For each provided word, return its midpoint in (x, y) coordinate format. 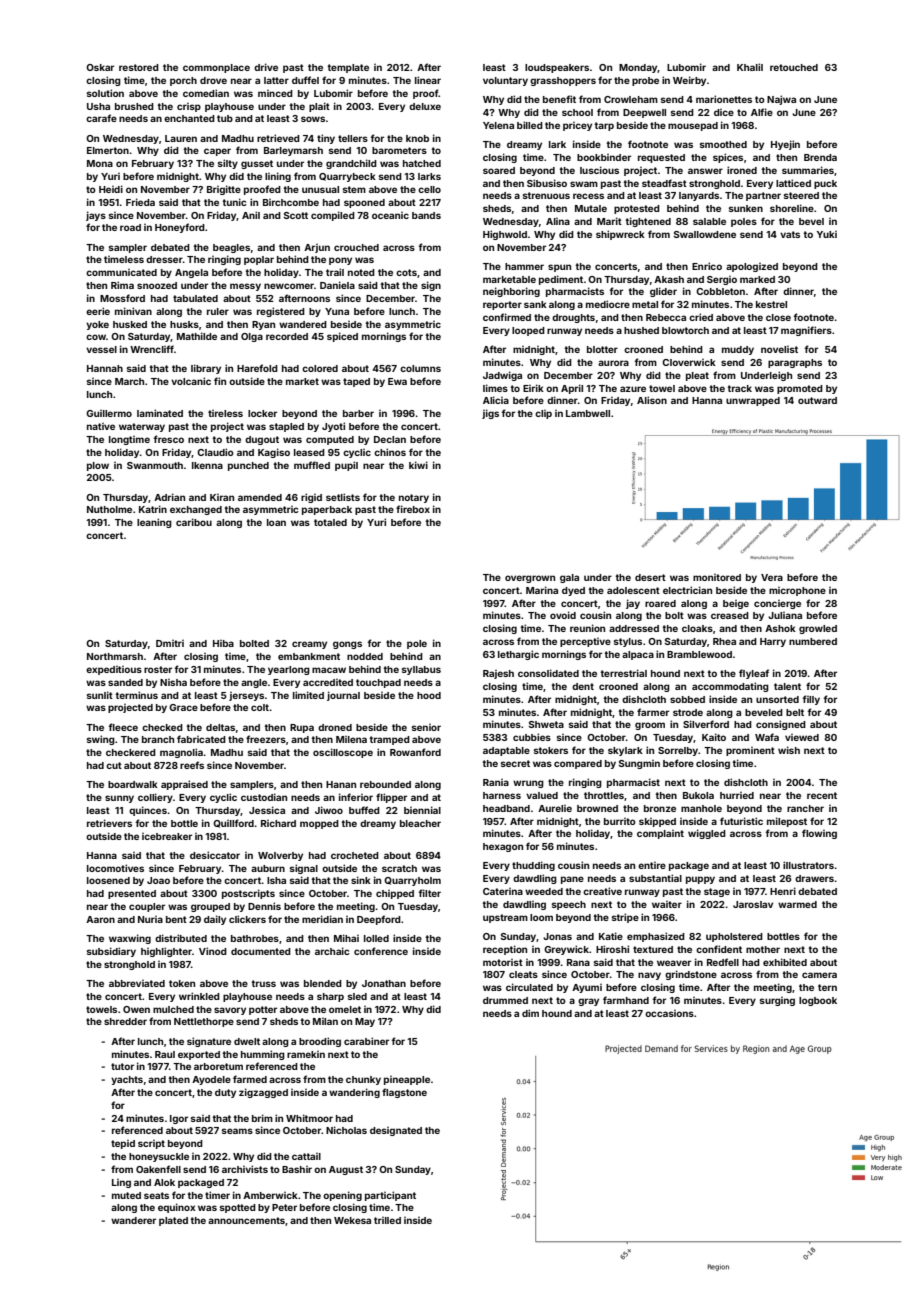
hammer (524, 266)
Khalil (750, 67)
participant (390, 1196)
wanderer (133, 1220)
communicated (121, 272)
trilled (387, 1220)
